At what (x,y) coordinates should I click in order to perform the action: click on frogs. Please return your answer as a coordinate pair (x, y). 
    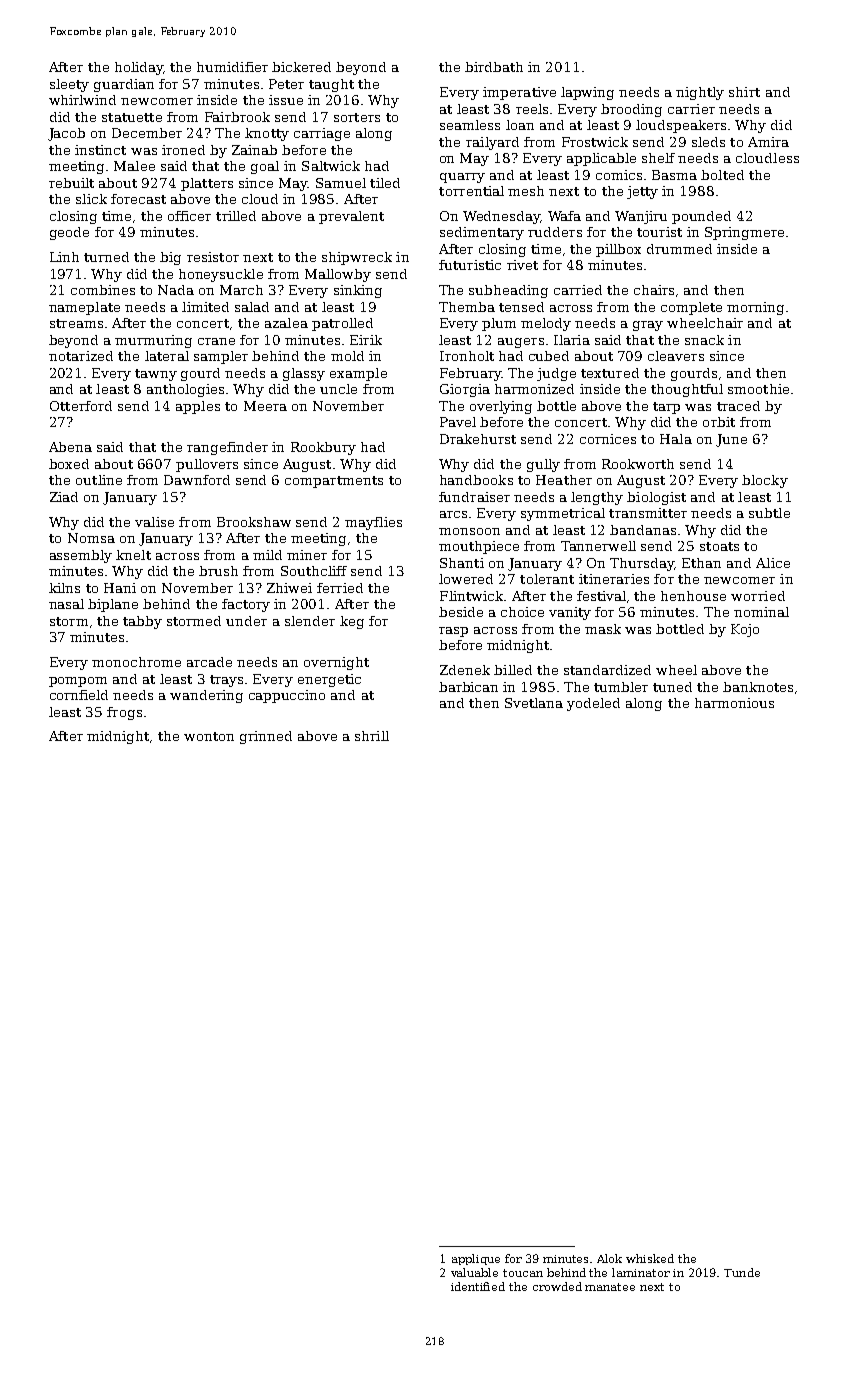
    Looking at the image, I should click on (124, 713).
